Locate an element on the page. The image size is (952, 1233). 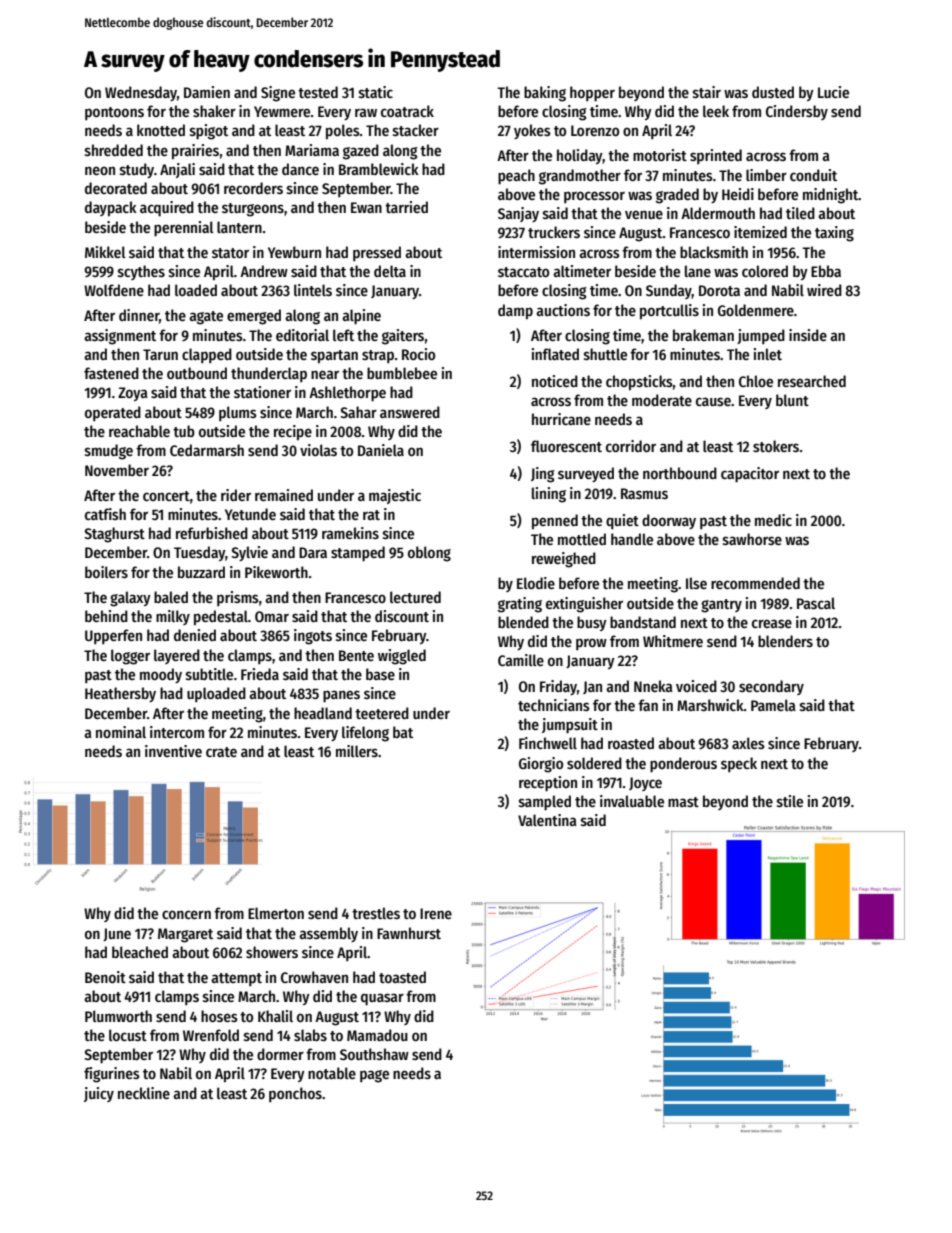
Southshaw is located at coordinates (374, 1054).
